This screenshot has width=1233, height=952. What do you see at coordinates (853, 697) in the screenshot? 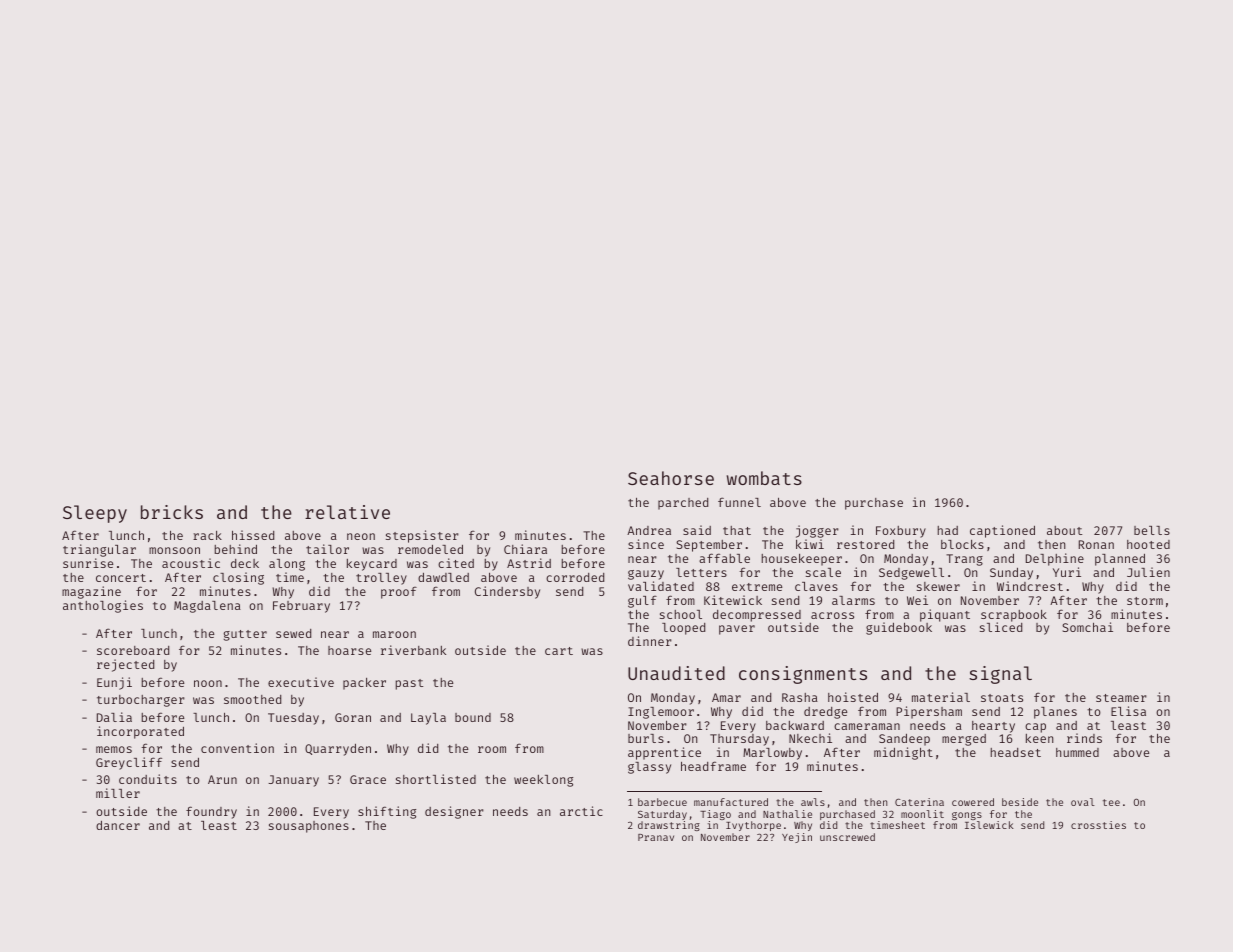
I see `hoisted` at bounding box center [853, 697].
